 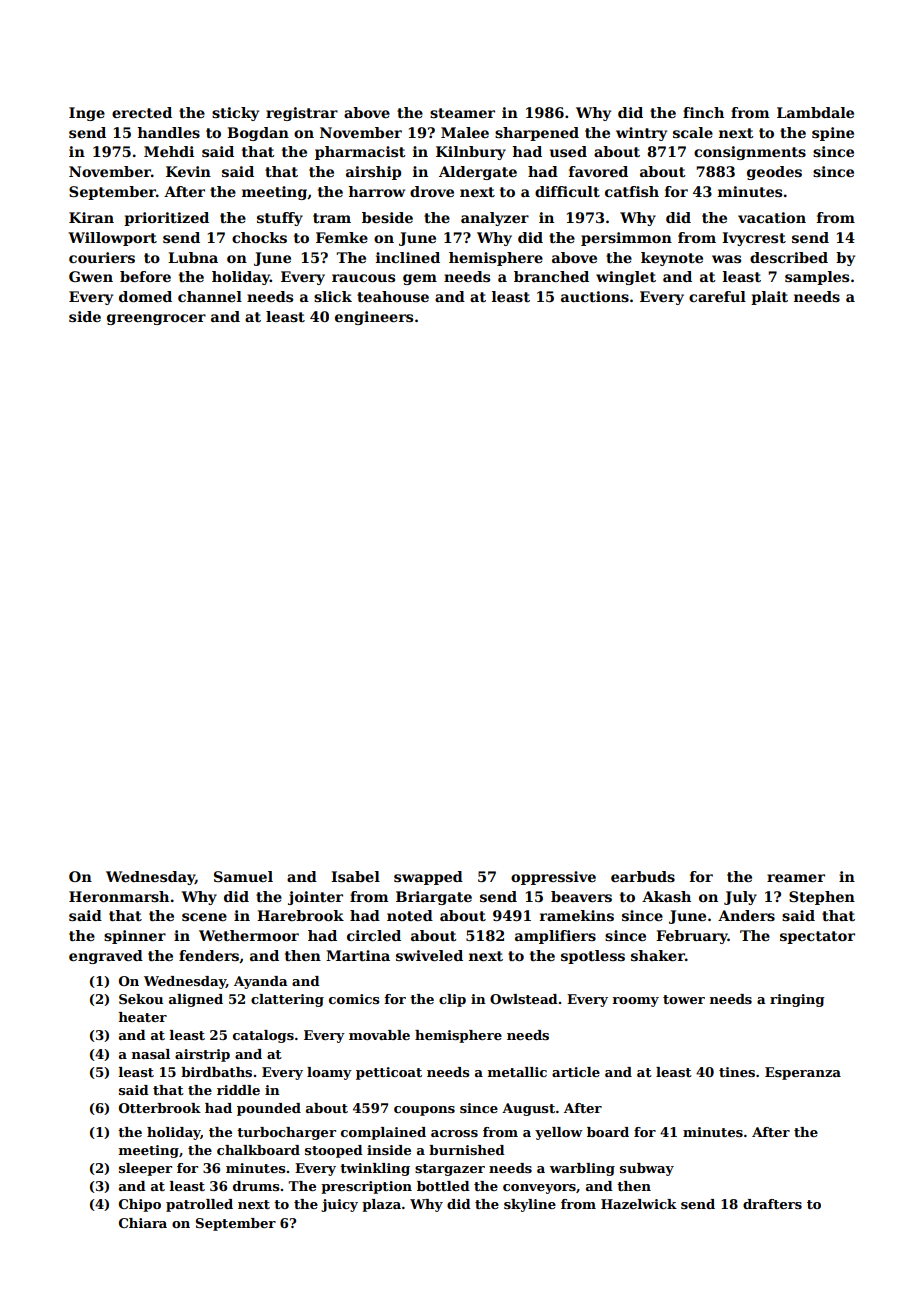 I want to click on Esperanza, so click(x=803, y=1073).
